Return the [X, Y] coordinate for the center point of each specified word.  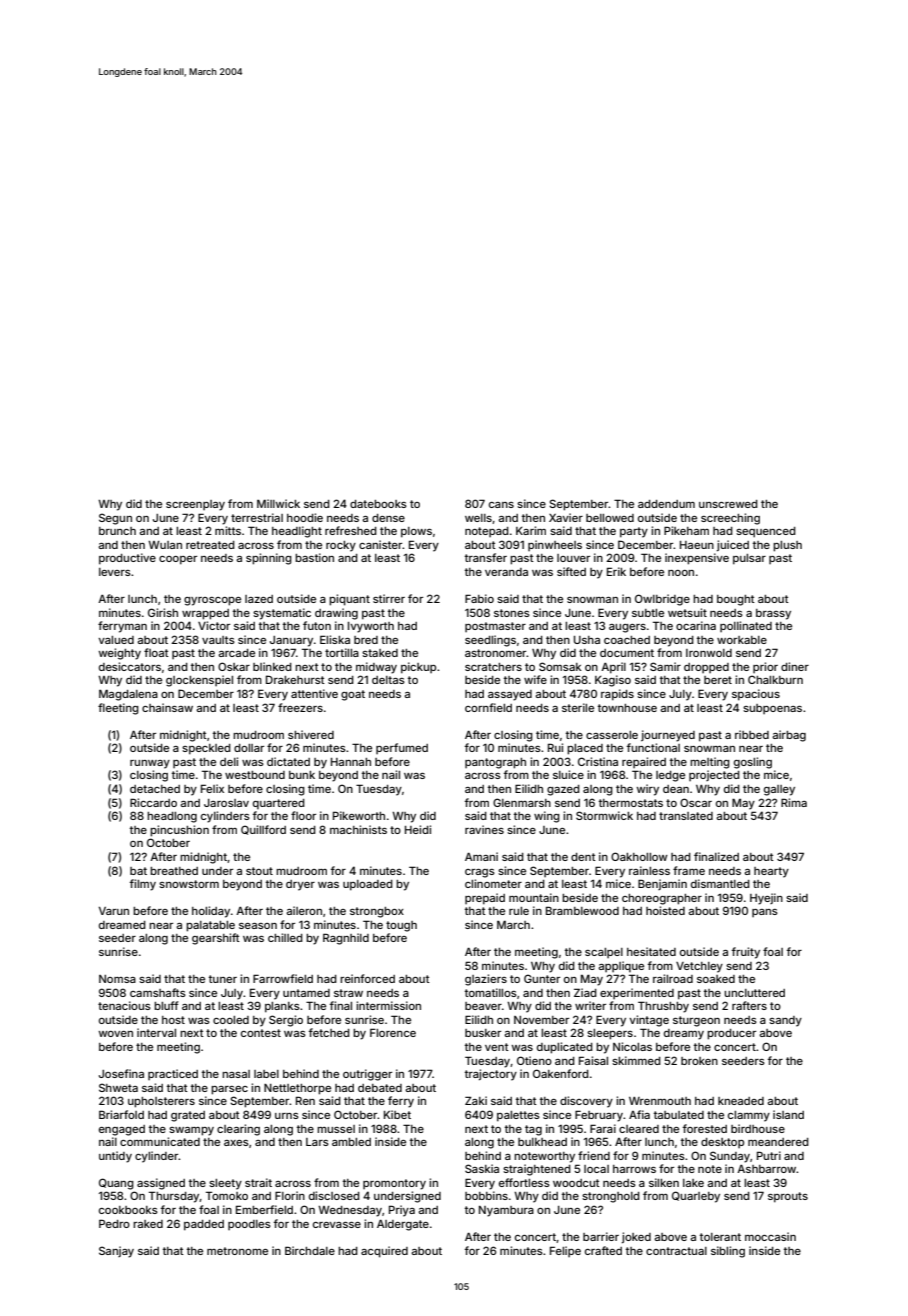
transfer [486, 557]
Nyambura [506, 1211]
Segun [115, 519]
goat [353, 695]
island [788, 1114]
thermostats [631, 803]
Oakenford [561, 1073]
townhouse [627, 708]
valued [116, 640]
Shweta [118, 1087]
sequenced [766, 532]
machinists [358, 829]
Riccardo [153, 802]
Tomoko [227, 1195]
